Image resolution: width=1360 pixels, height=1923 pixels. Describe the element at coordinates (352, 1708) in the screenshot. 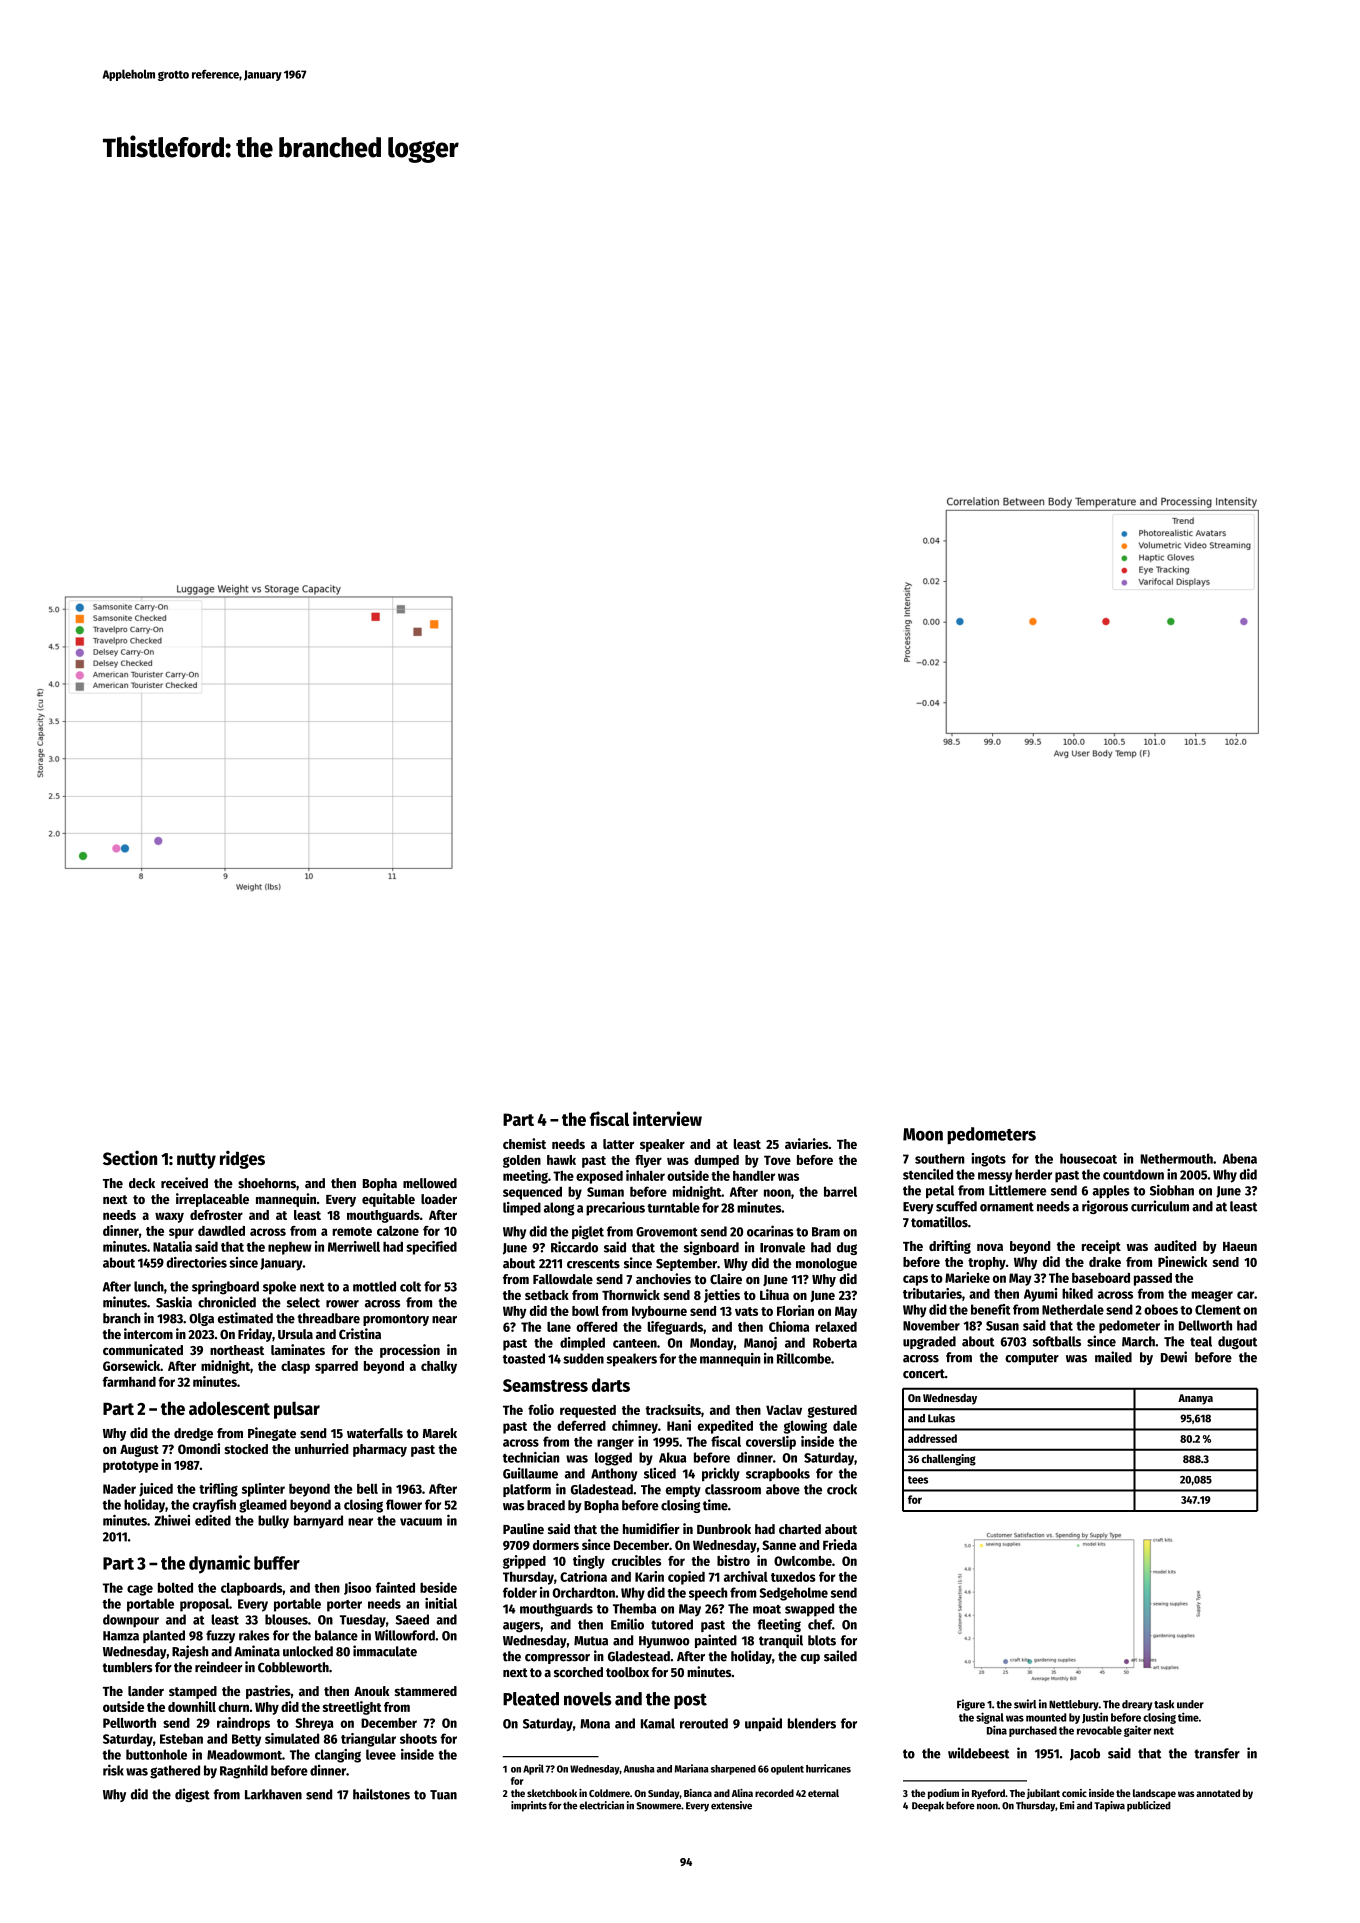

I see `streetlight` at that location.
